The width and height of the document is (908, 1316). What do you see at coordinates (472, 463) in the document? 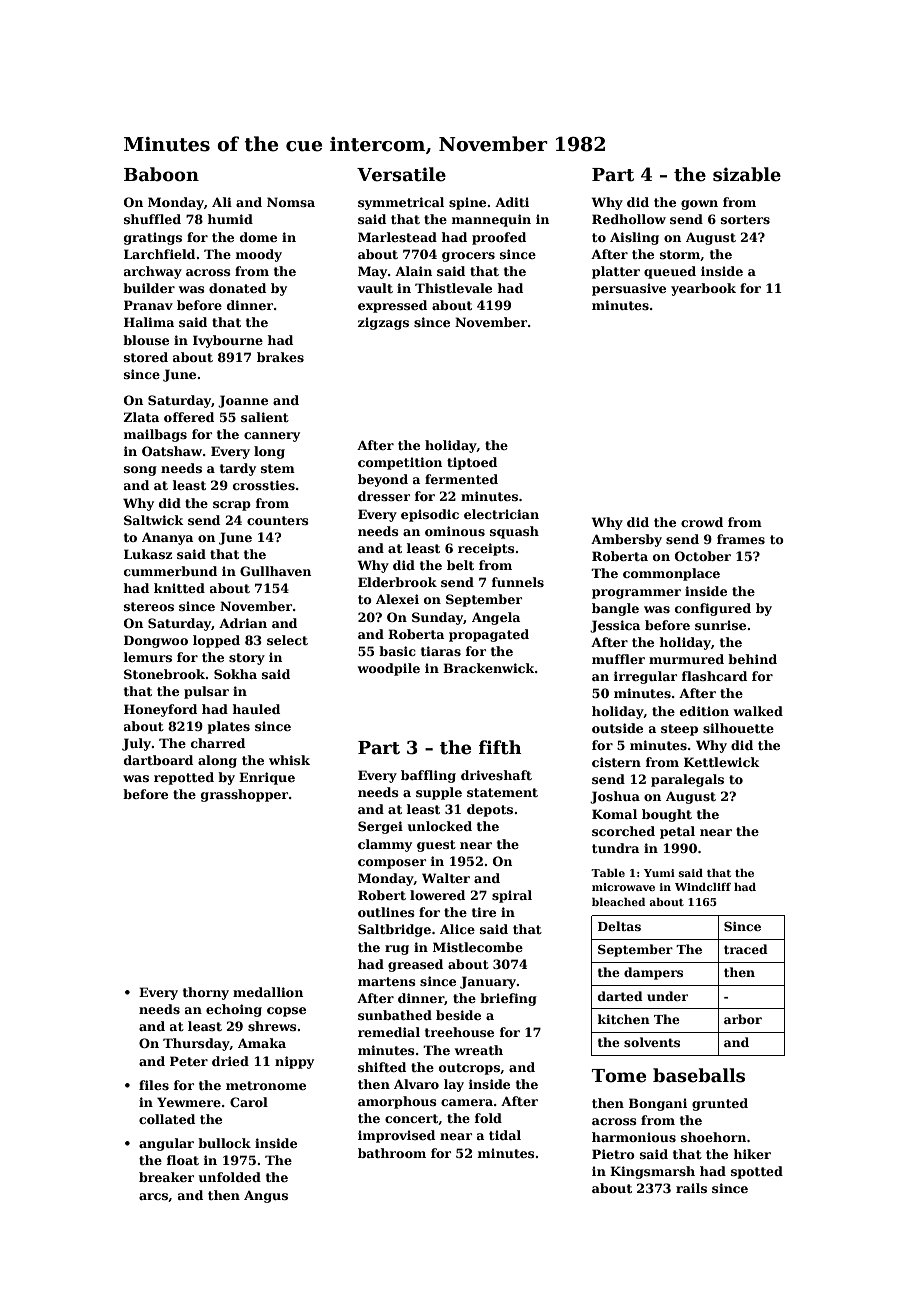
I see `tiptoed` at bounding box center [472, 463].
